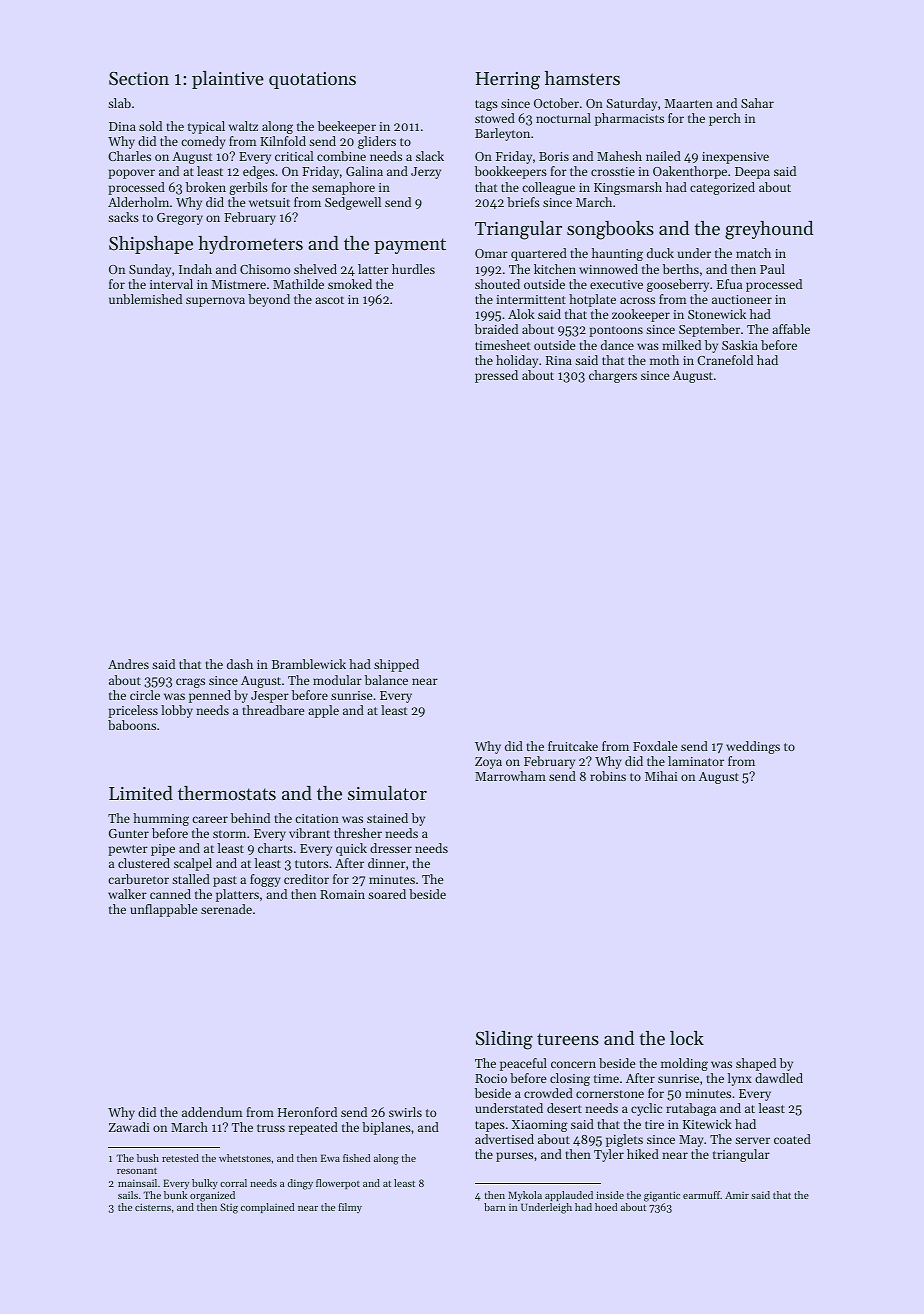  Describe the element at coordinates (377, 142) in the image. I see `gliders` at that location.
